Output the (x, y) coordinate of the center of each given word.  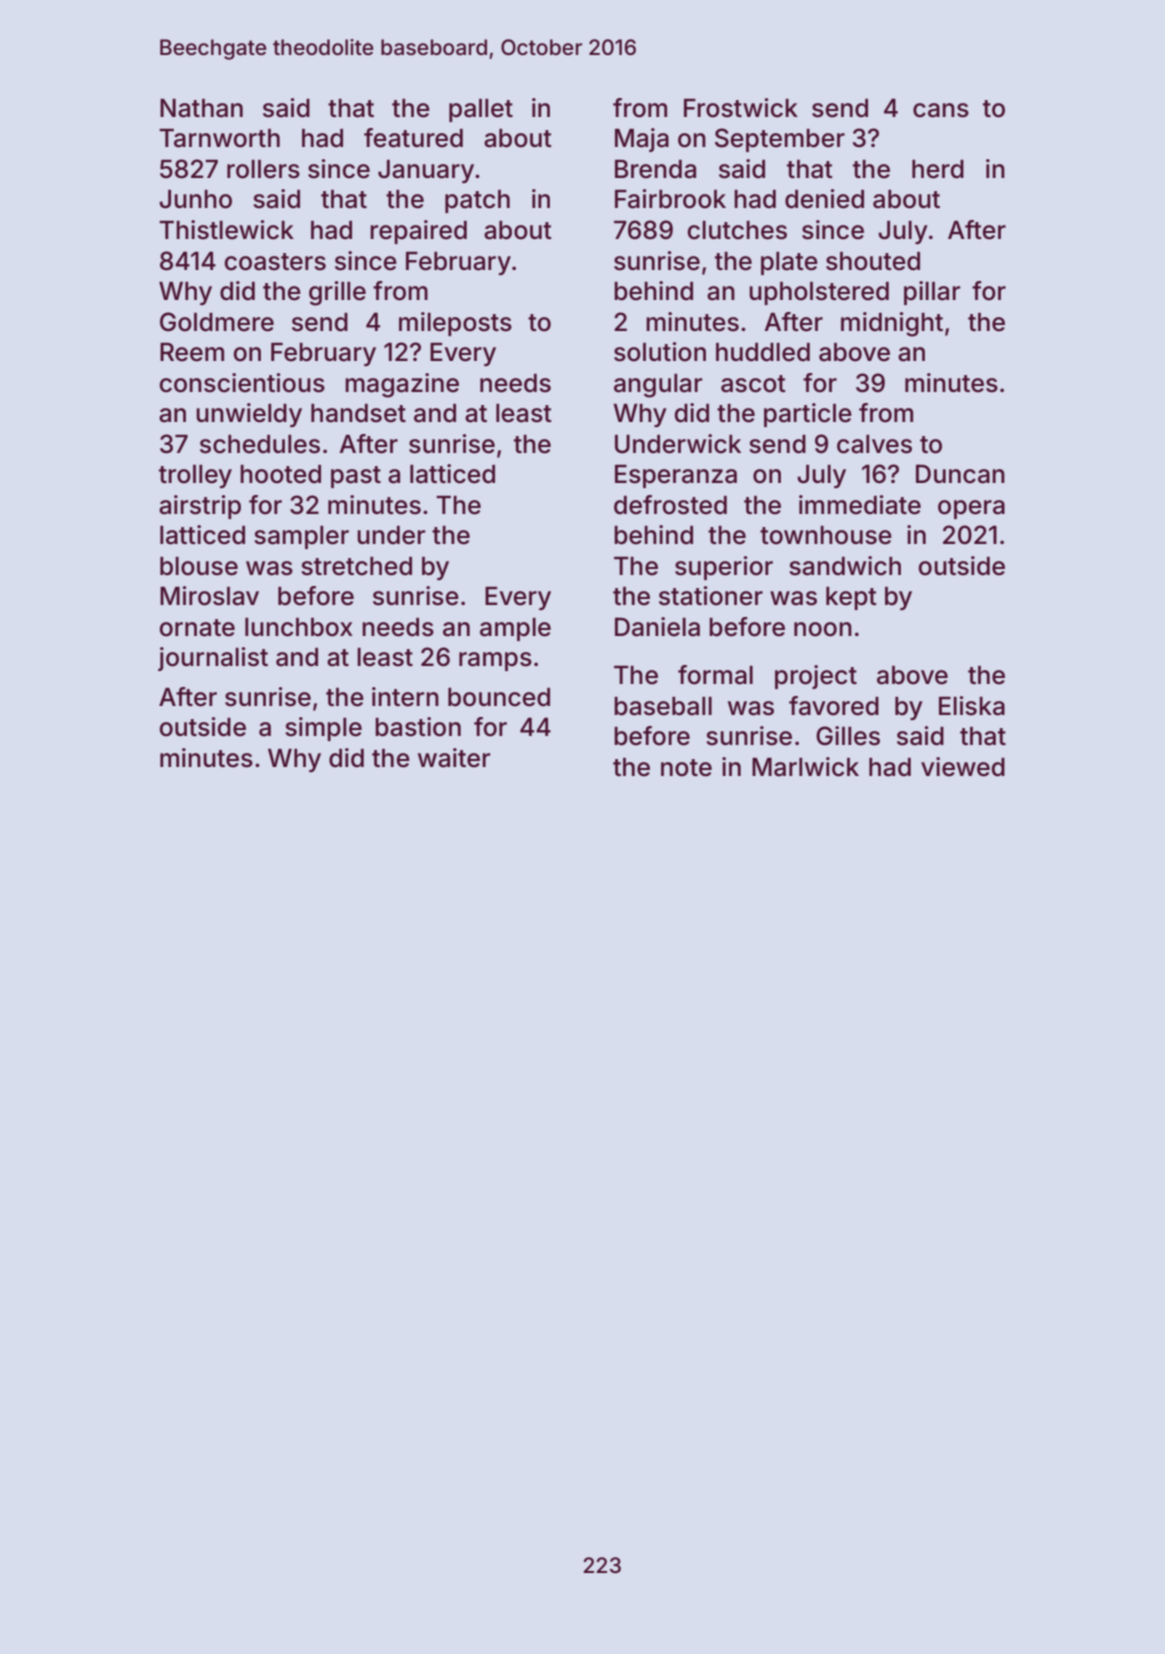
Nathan (201, 108)
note (686, 768)
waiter (454, 758)
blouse (199, 566)
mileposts (455, 324)
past (356, 477)
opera (971, 509)
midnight (892, 324)
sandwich (845, 566)
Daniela (657, 627)
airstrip (200, 507)
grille (337, 293)
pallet (481, 110)
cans (941, 110)
